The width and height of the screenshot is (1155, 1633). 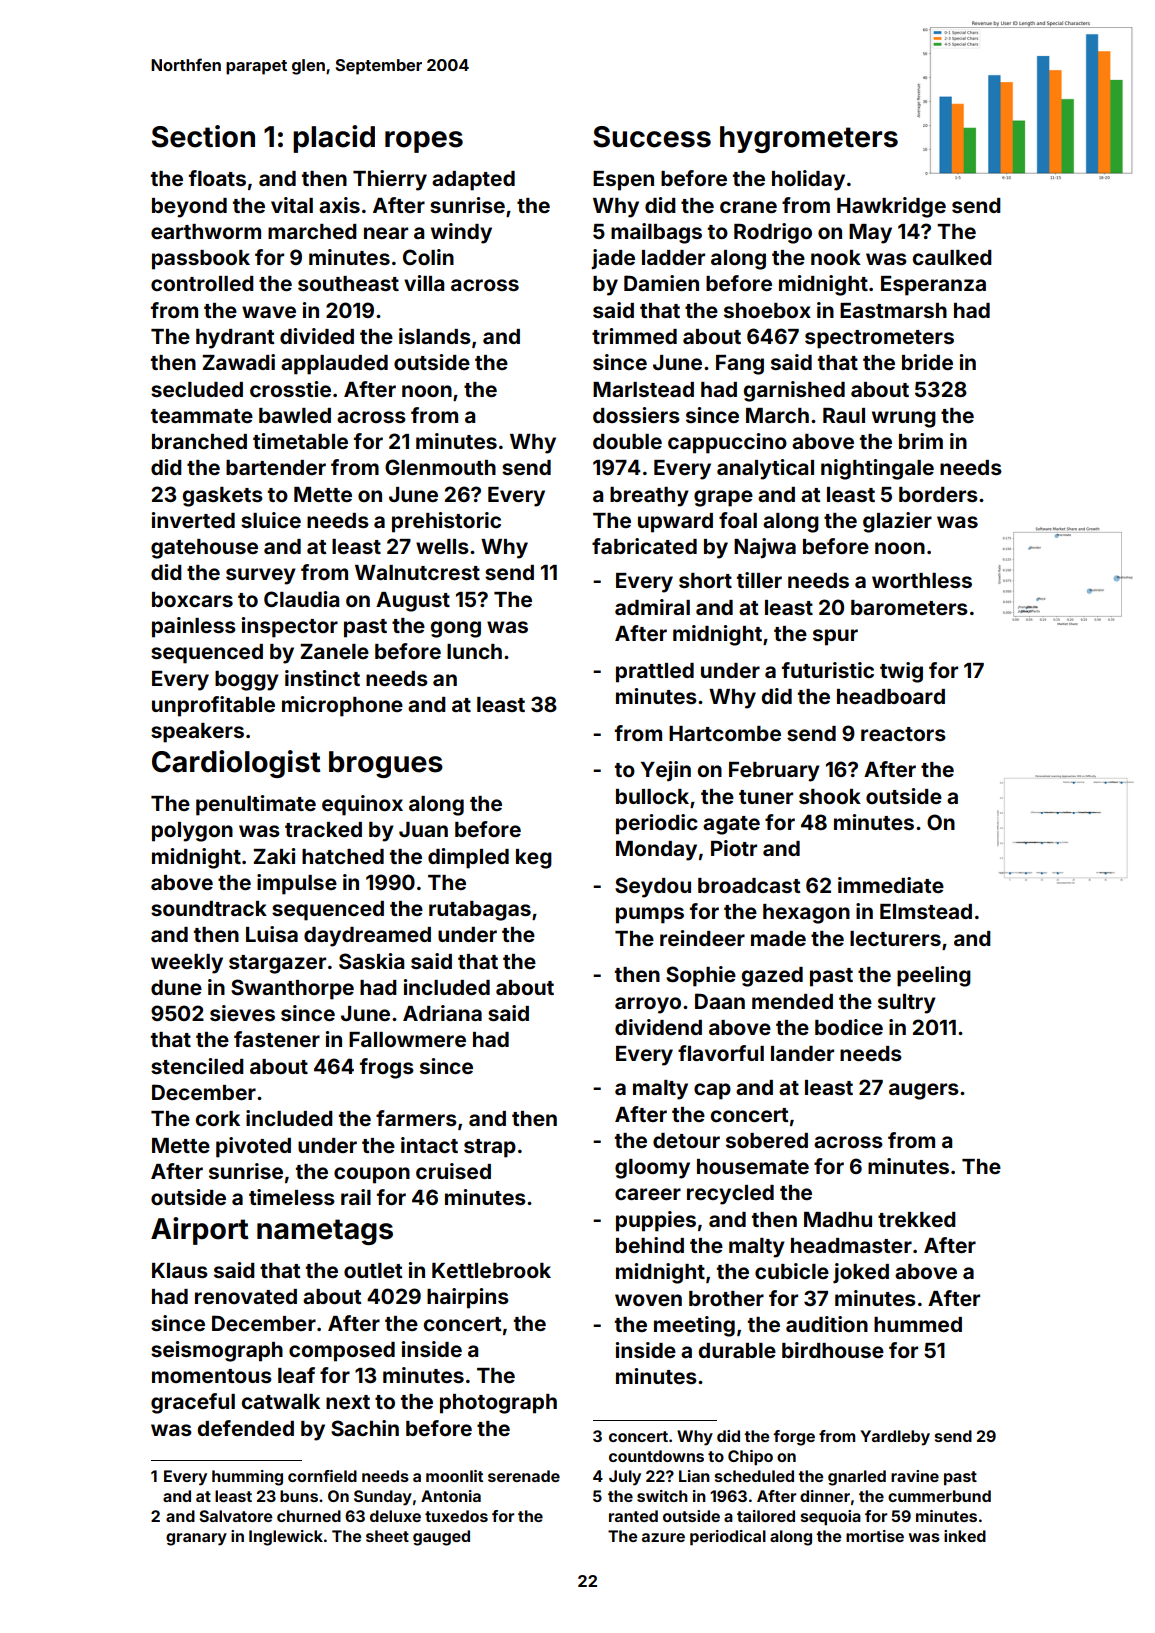 I want to click on inspector, so click(x=290, y=627).
